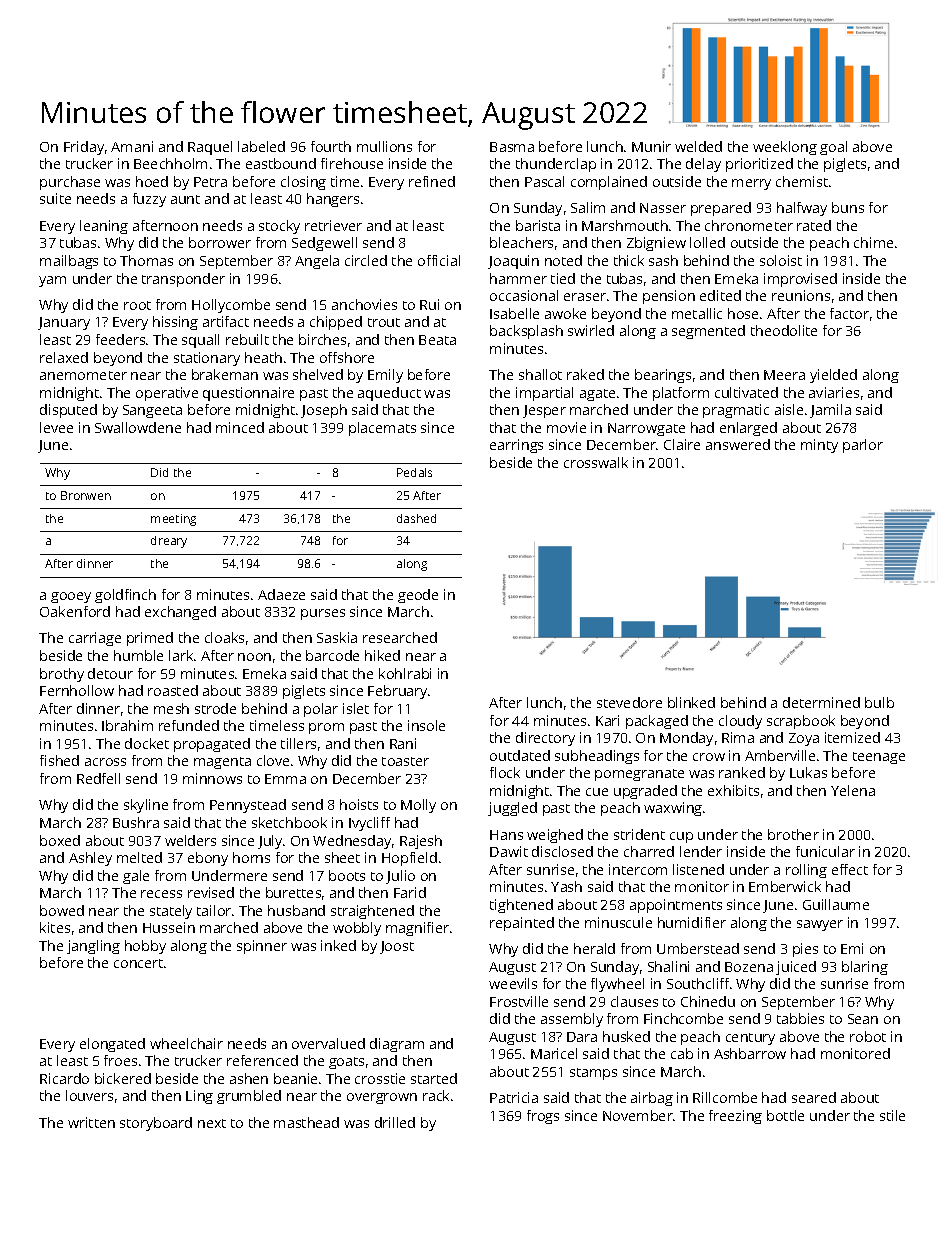  What do you see at coordinates (414, 472) in the image?
I see `Pedals` at bounding box center [414, 472].
